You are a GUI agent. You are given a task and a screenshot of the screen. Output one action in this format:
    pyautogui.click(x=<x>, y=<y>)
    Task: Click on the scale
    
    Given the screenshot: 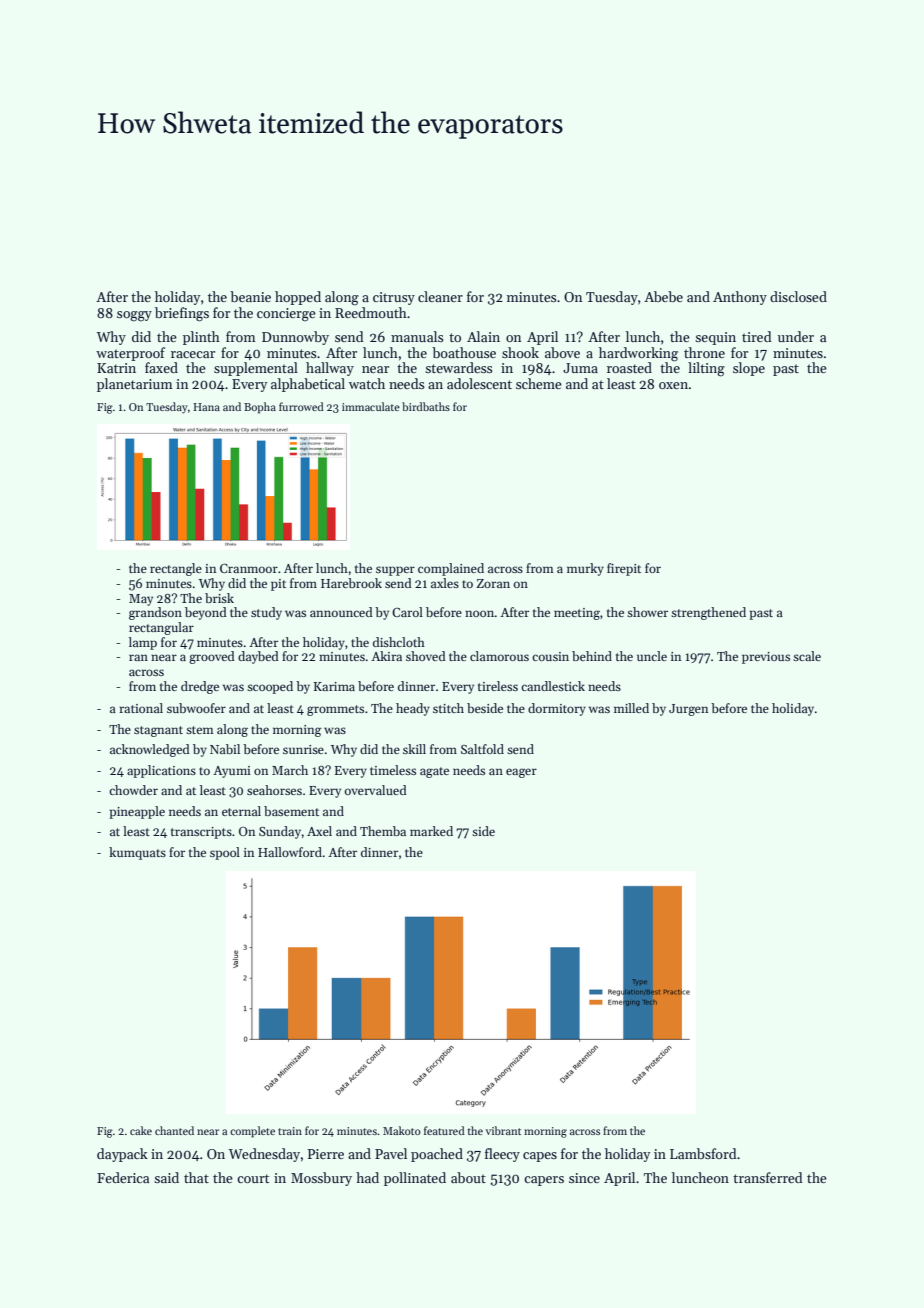 What is the action you would take?
    pyautogui.click(x=807, y=656)
